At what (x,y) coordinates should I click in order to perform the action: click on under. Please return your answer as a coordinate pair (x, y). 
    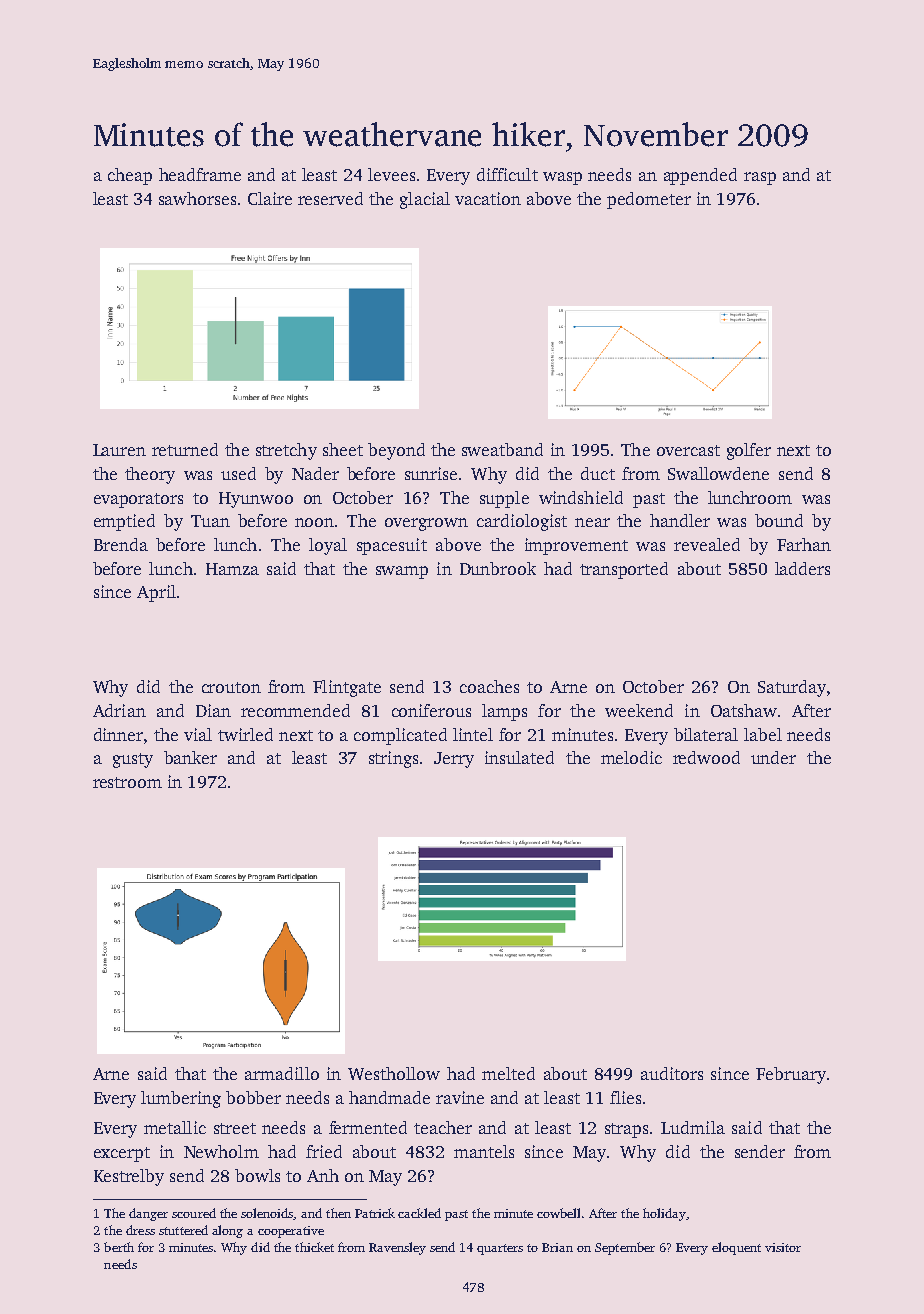
    Looking at the image, I should click on (773, 757).
